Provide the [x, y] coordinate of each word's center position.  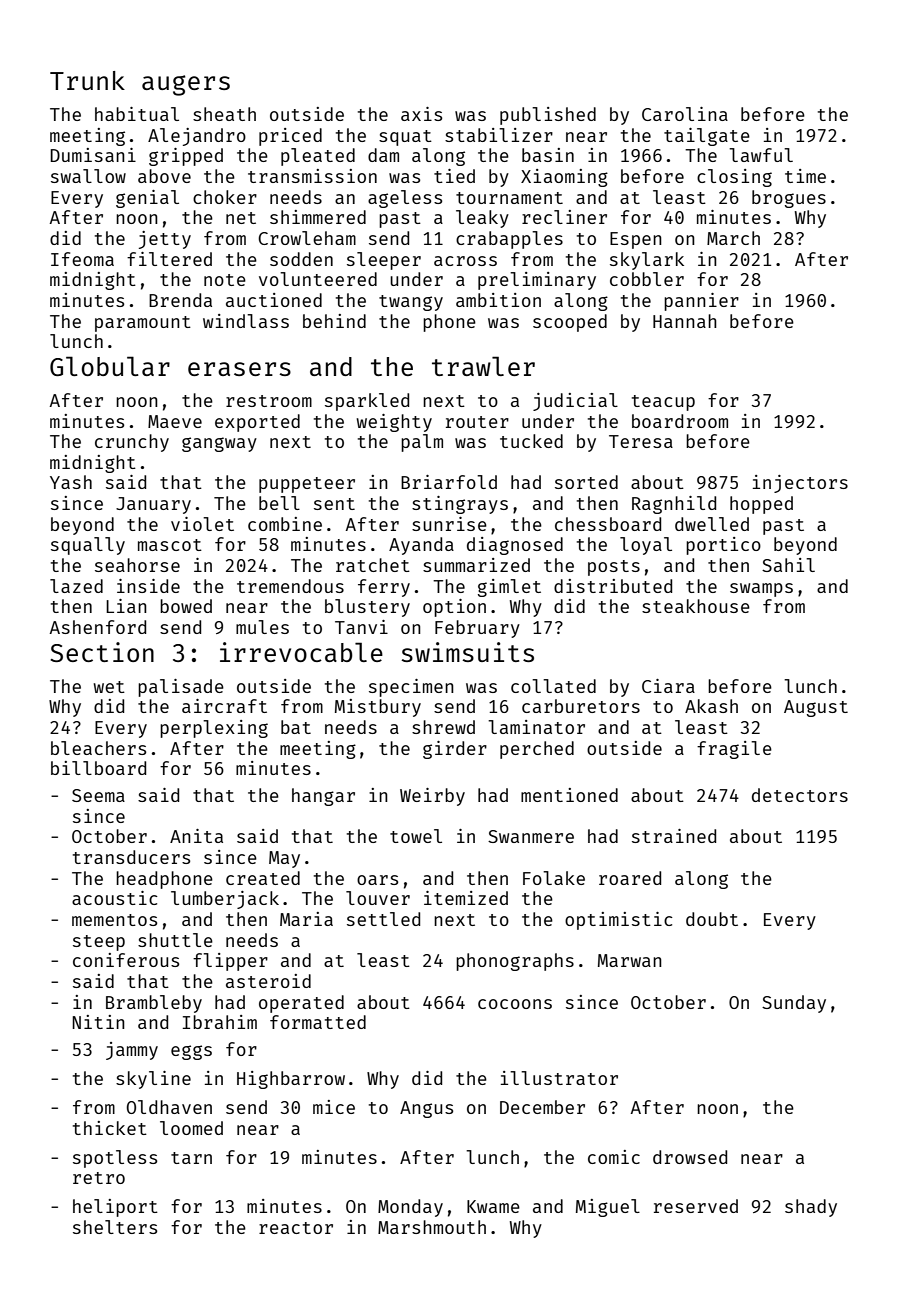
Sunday [794, 1004]
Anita [196, 836]
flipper [230, 962]
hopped [761, 505]
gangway [219, 444]
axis [421, 114]
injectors [800, 484]
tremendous [290, 586]
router [477, 422]
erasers [239, 369]
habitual [137, 114]
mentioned [569, 795]
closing [734, 178]
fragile [734, 750]
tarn [191, 1158]
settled [383, 919]
